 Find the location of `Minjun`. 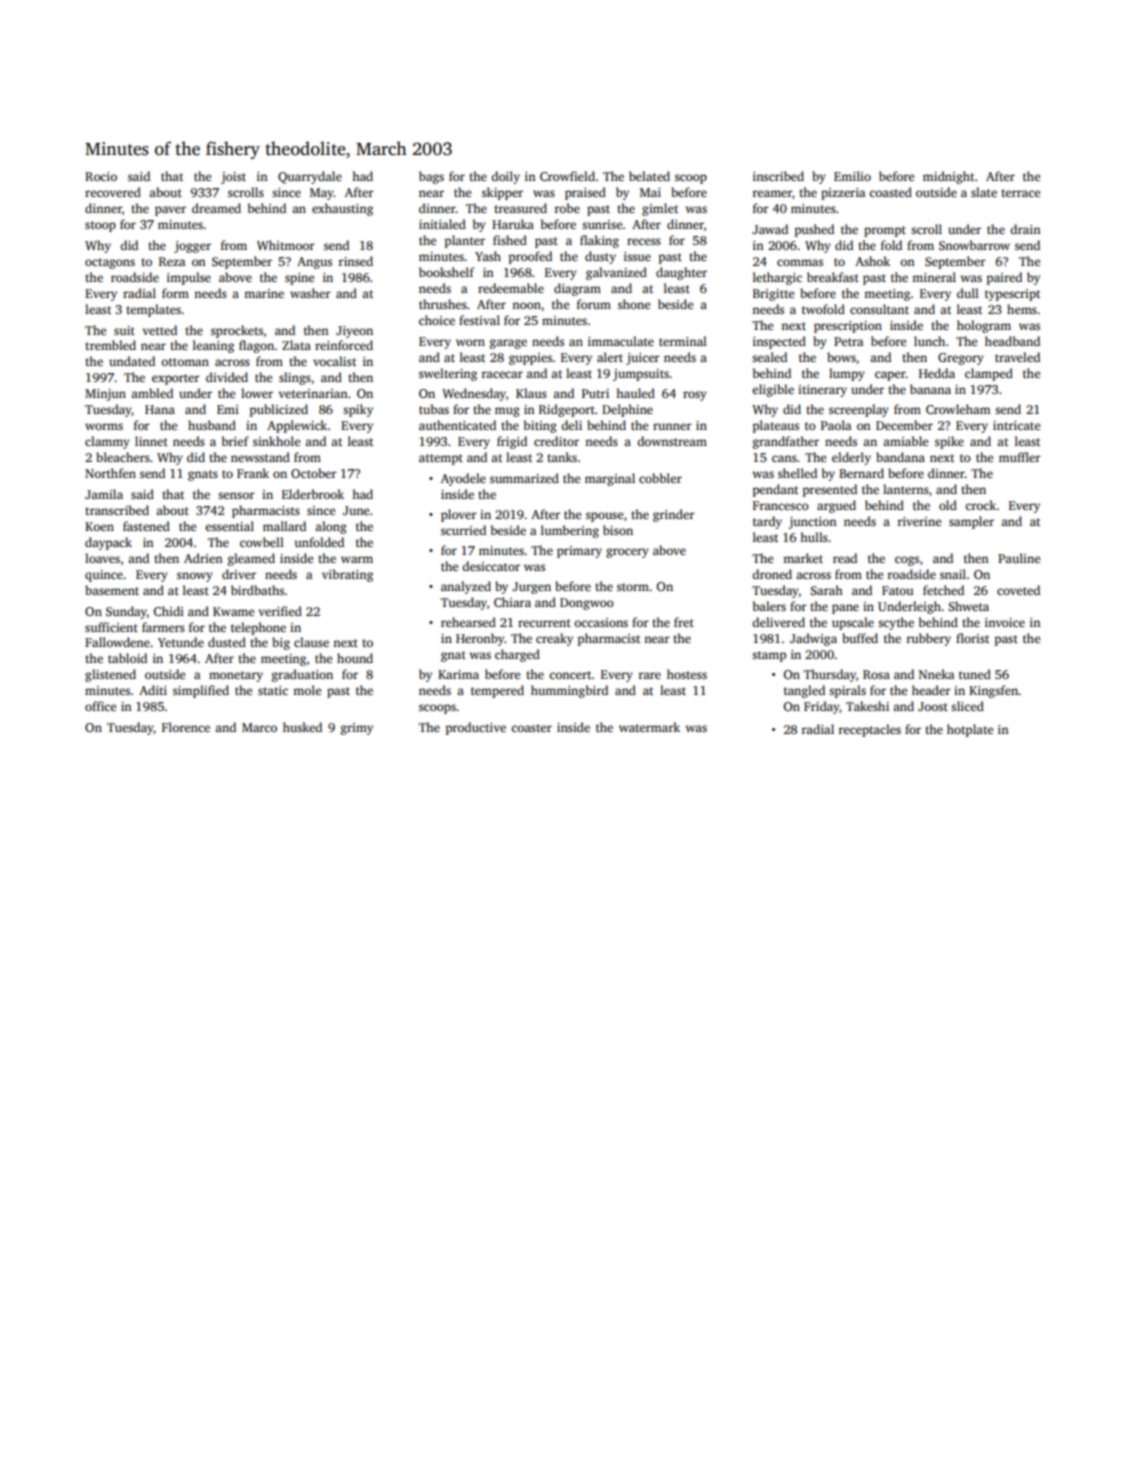

Minjun is located at coordinates (105, 395).
